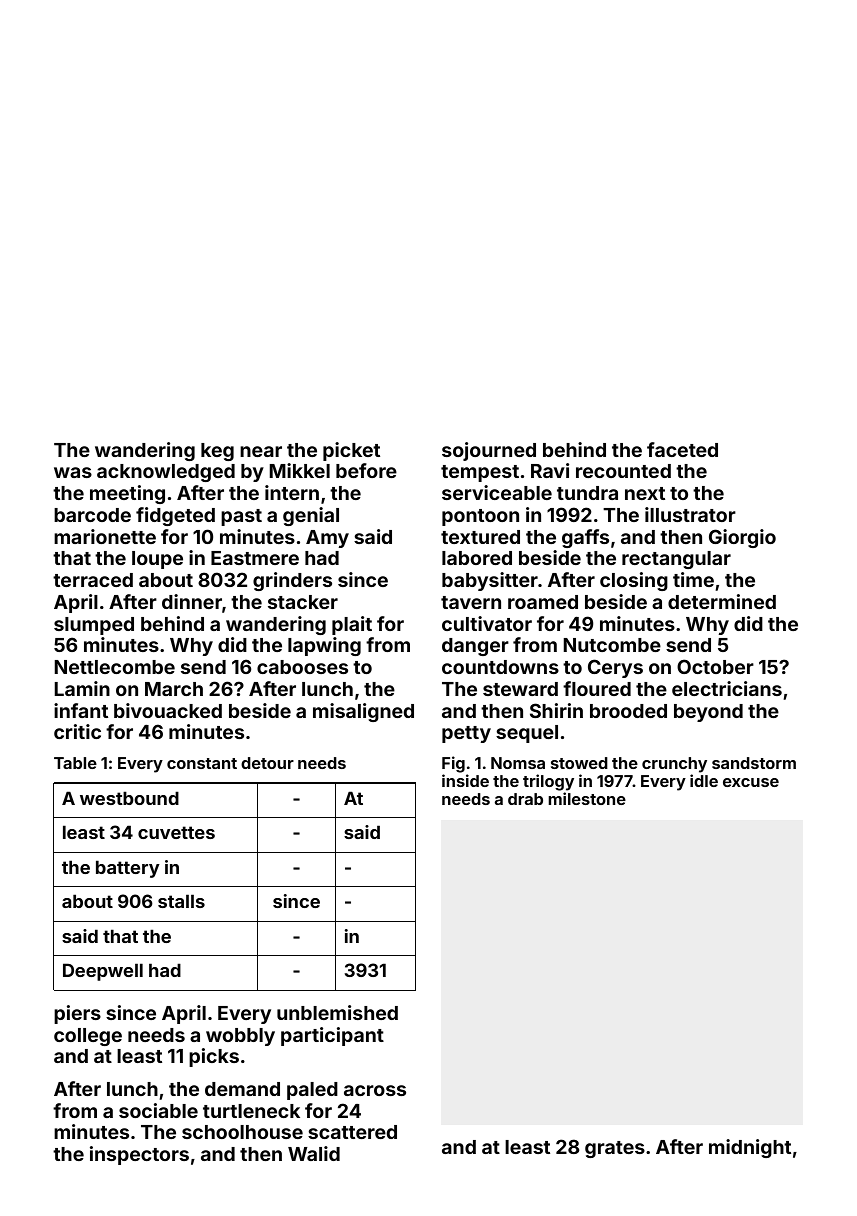 This page has height=1216, width=857. I want to click on schoolhouse, so click(242, 1132).
